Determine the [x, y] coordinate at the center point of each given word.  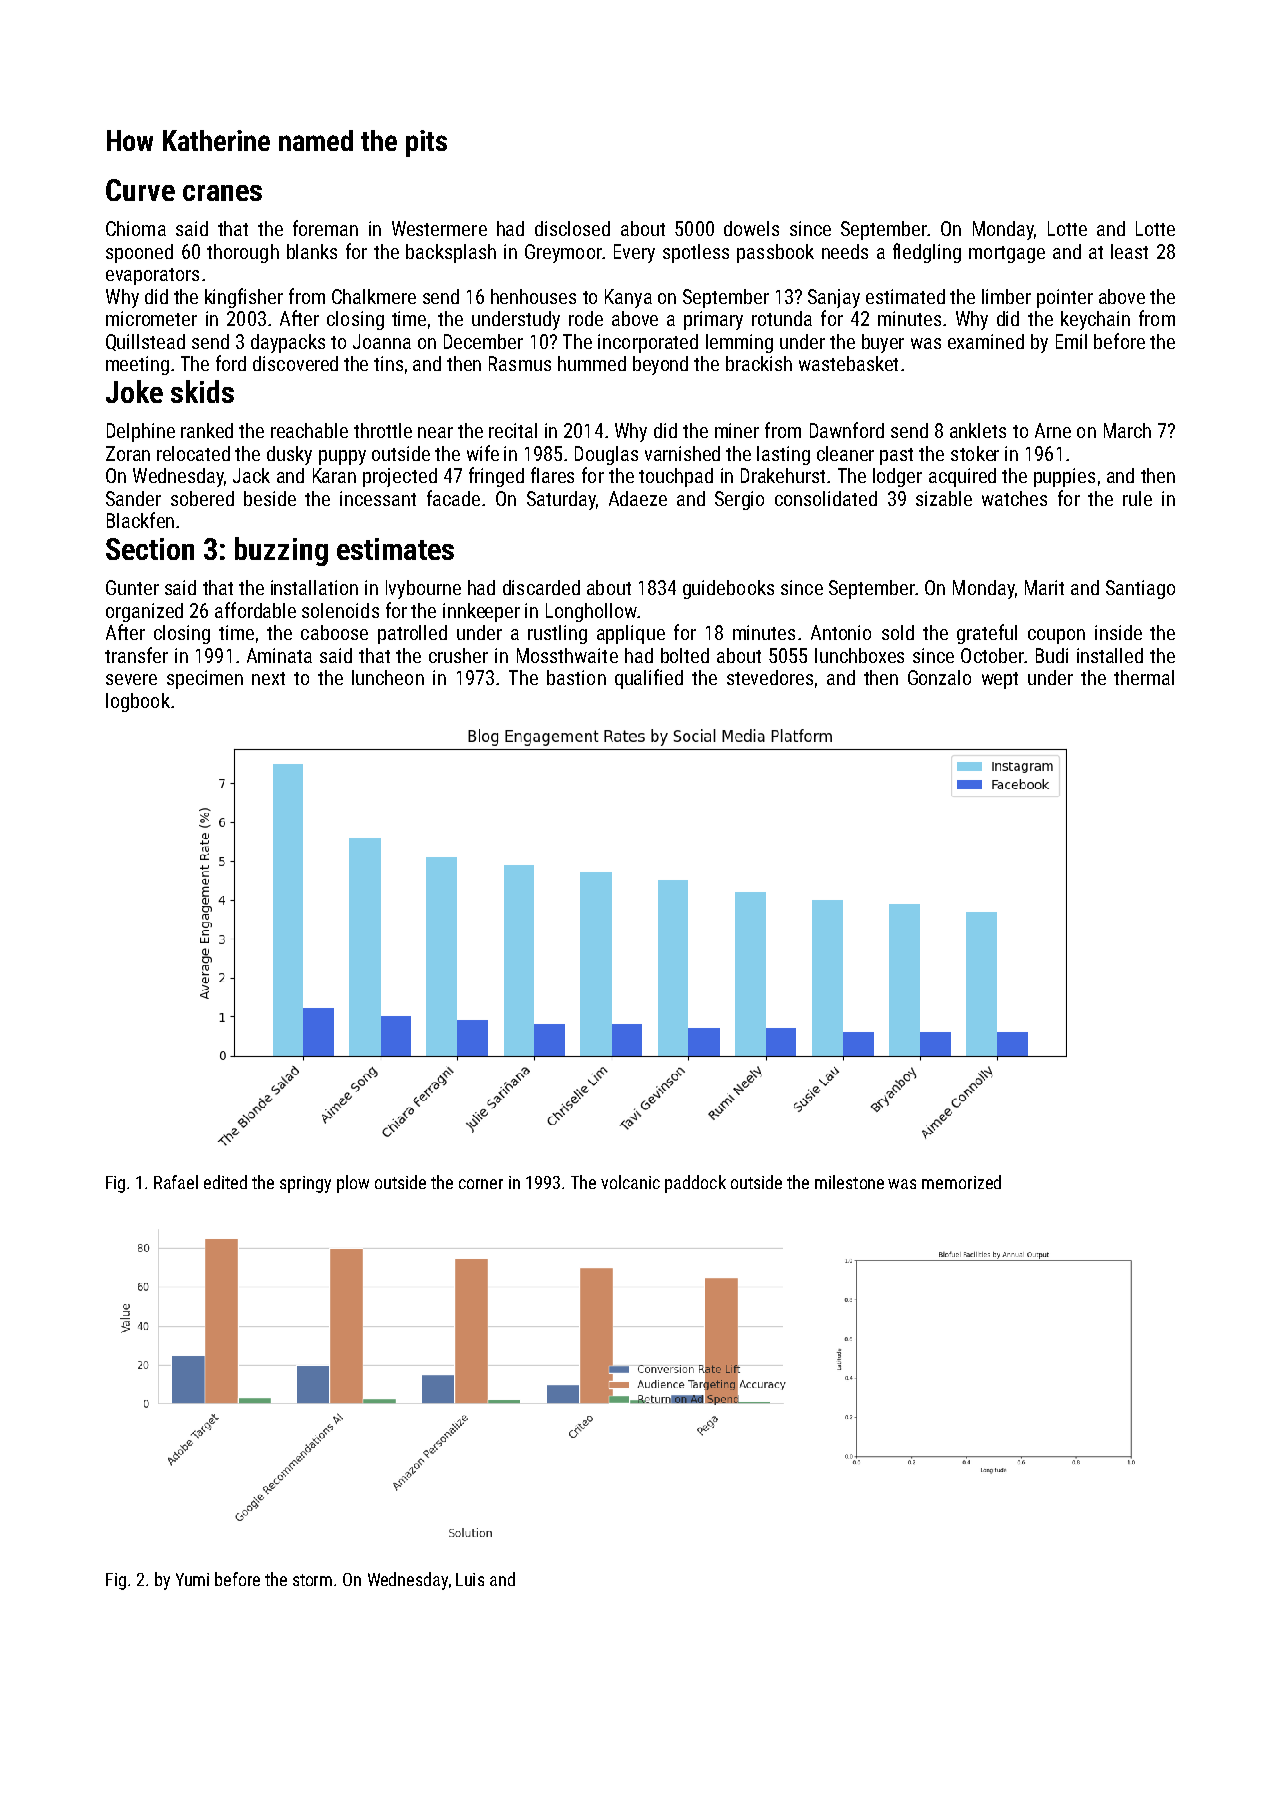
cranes [222, 193]
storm [312, 1580]
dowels [751, 228]
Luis [470, 1579]
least [1129, 251]
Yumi [192, 1579]
